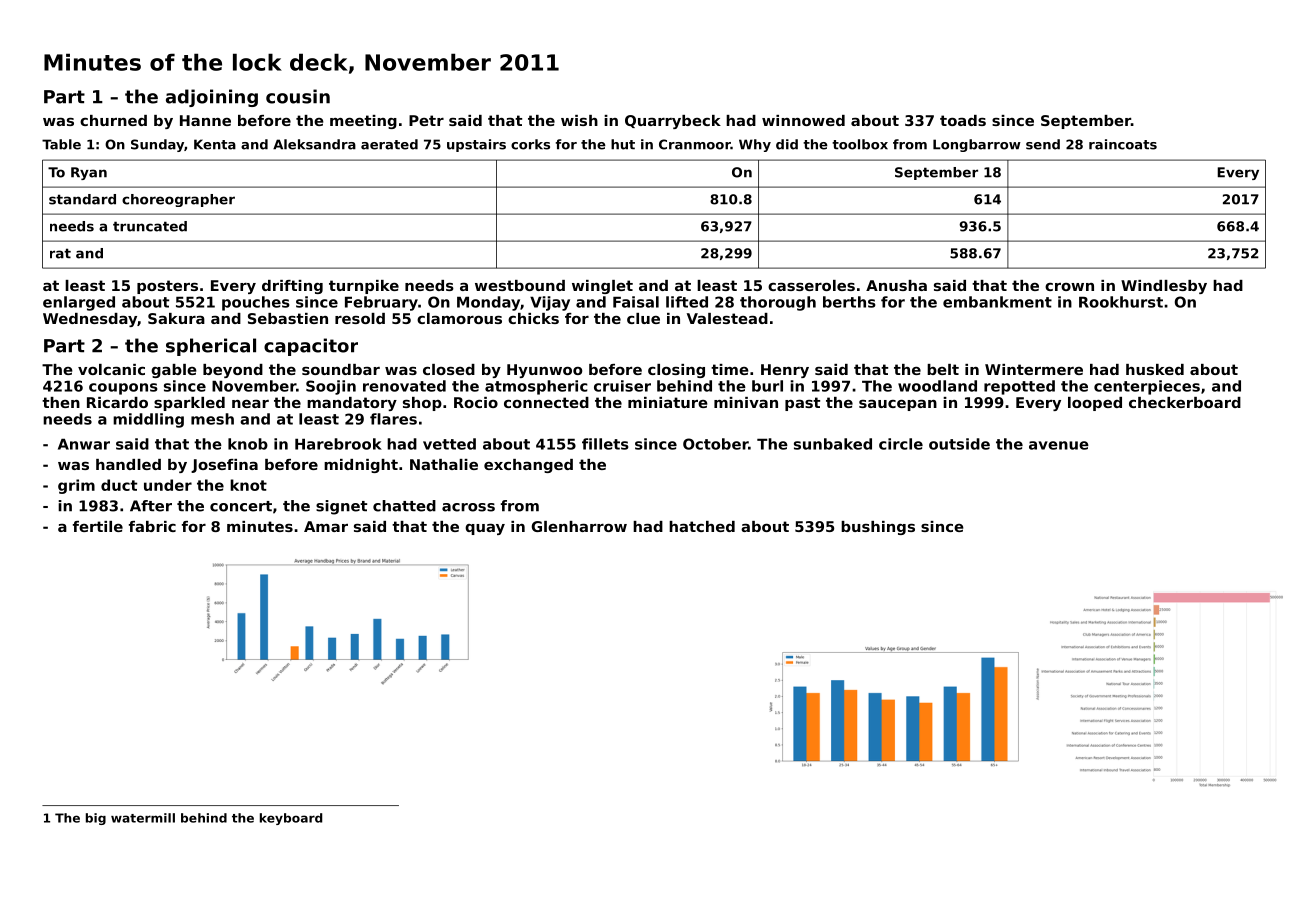 The image size is (1308, 924). I want to click on toads, so click(963, 120).
